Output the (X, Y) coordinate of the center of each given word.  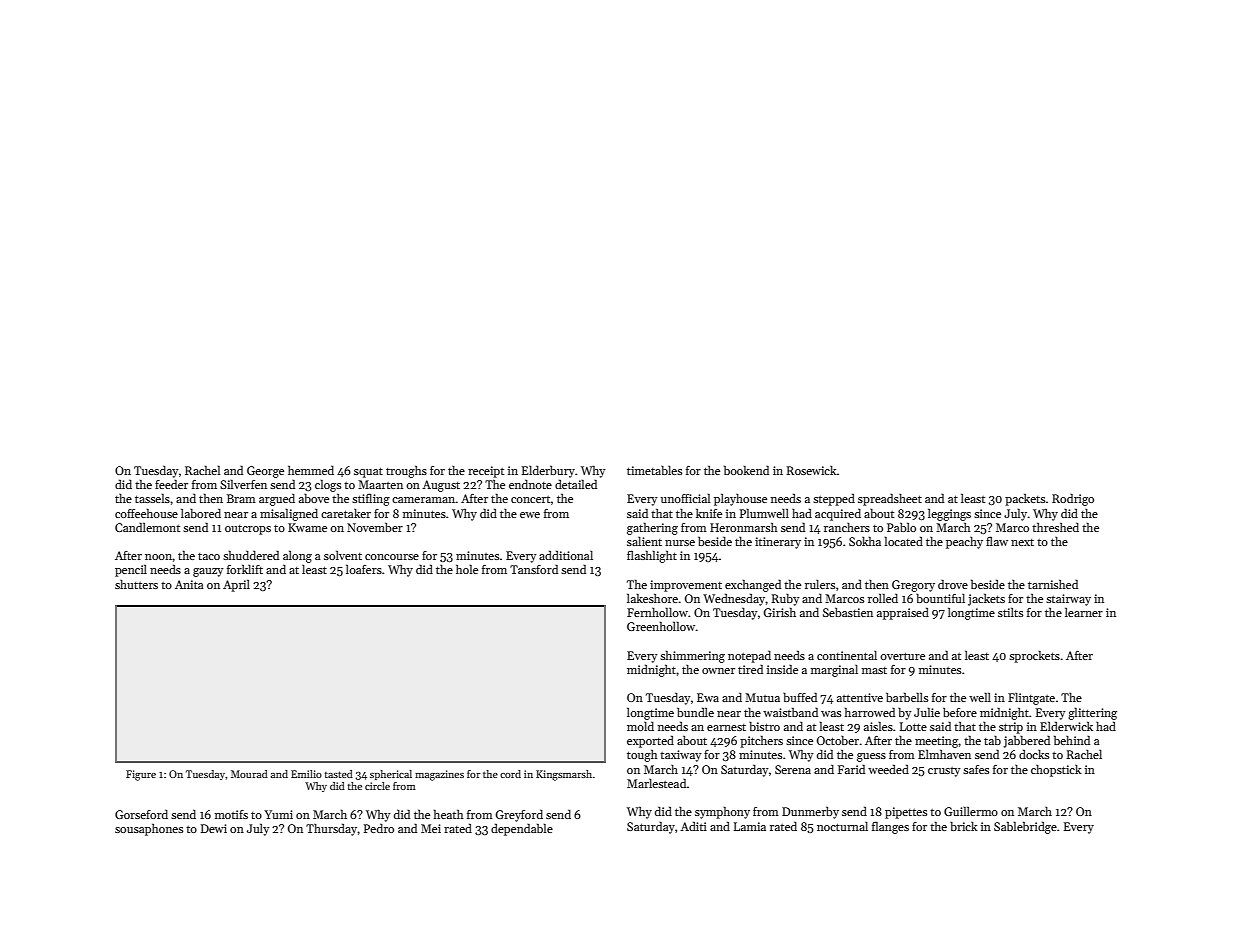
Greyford (519, 816)
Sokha (865, 541)
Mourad (249, 774)
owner (718, 671)
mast (874, 670)
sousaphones (149, 829)
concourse (392, 557)
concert (531, 499)
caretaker (346, 513)
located (904, 541)
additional (566, 555)
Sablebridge (1025, 827)
